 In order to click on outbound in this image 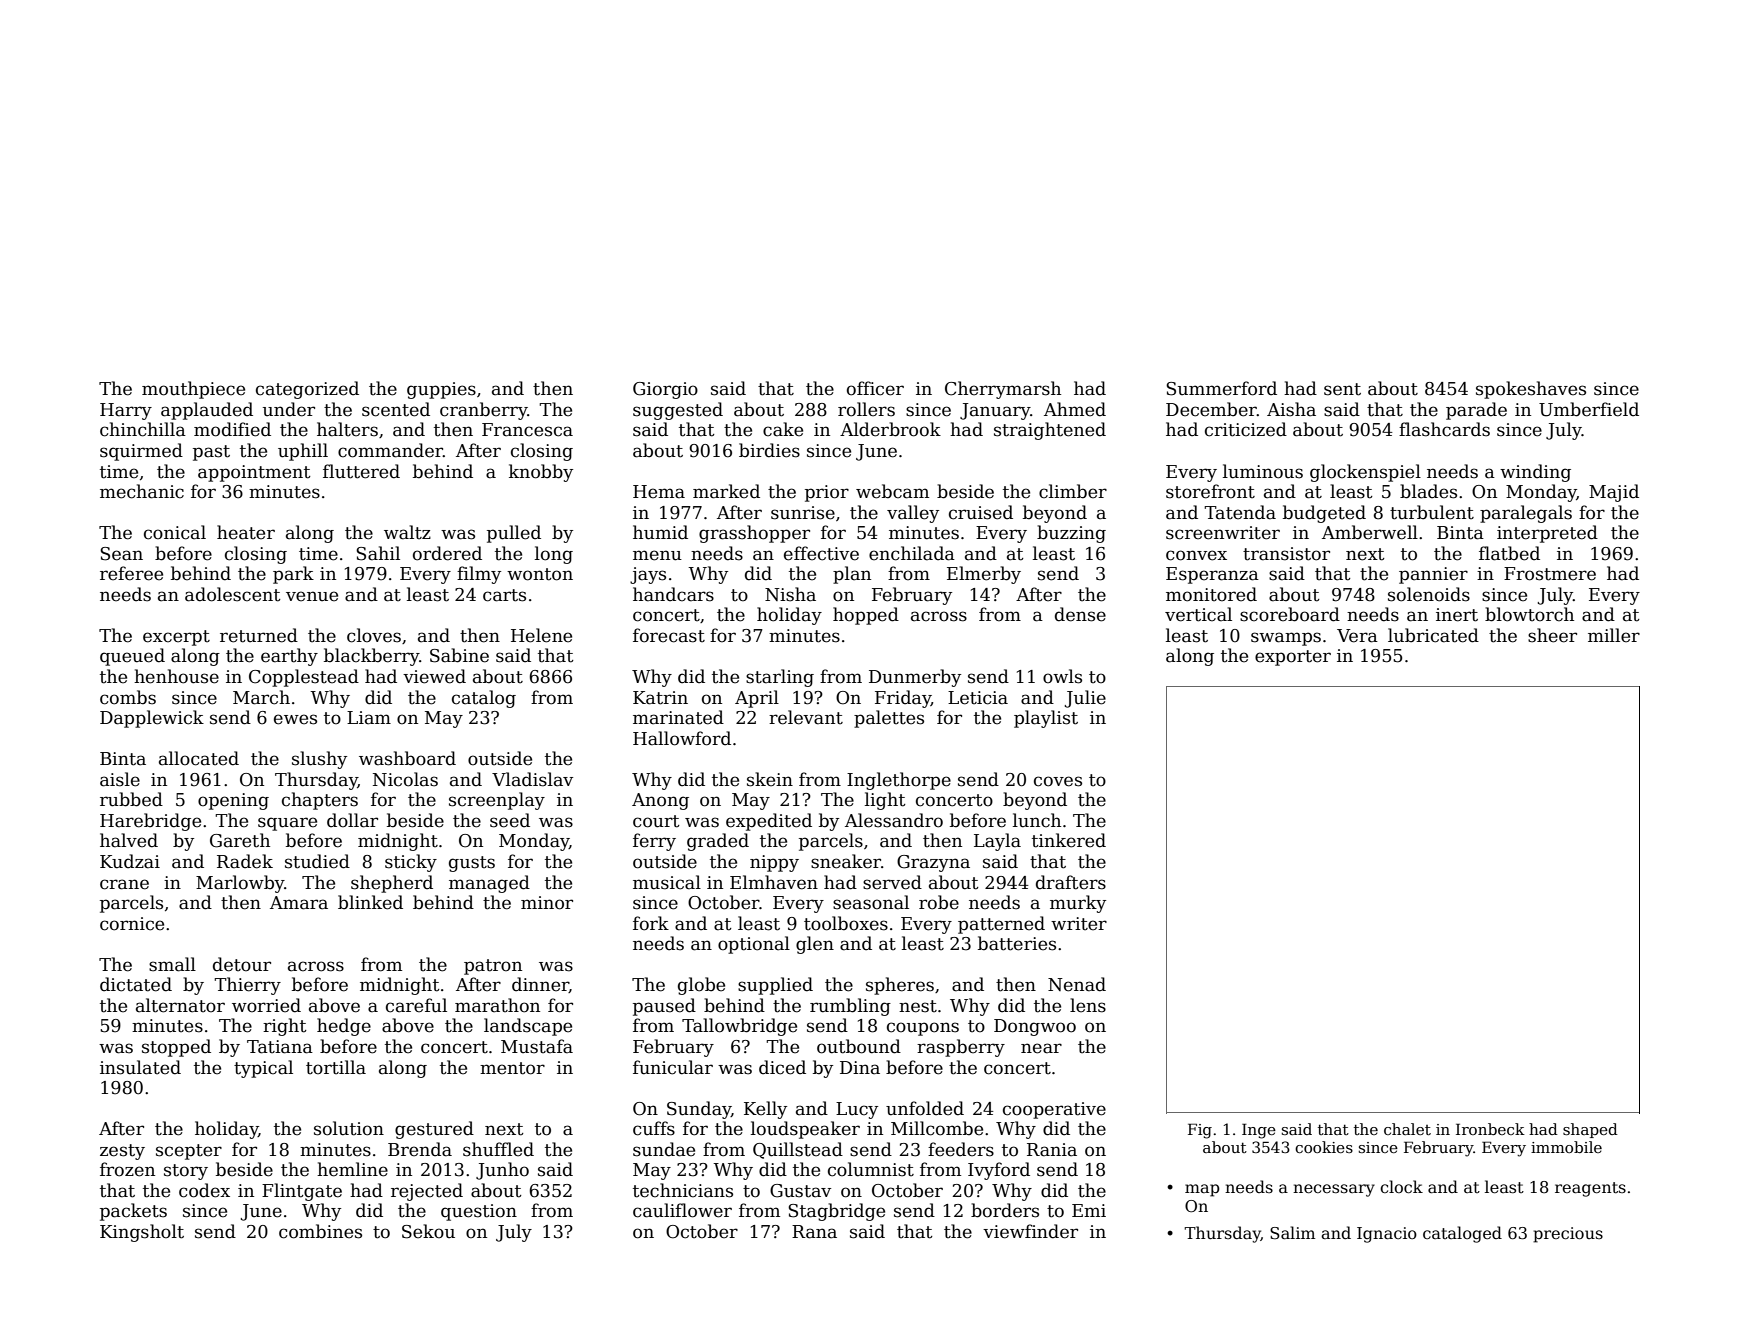, I will do `click(859, 1046)`.
